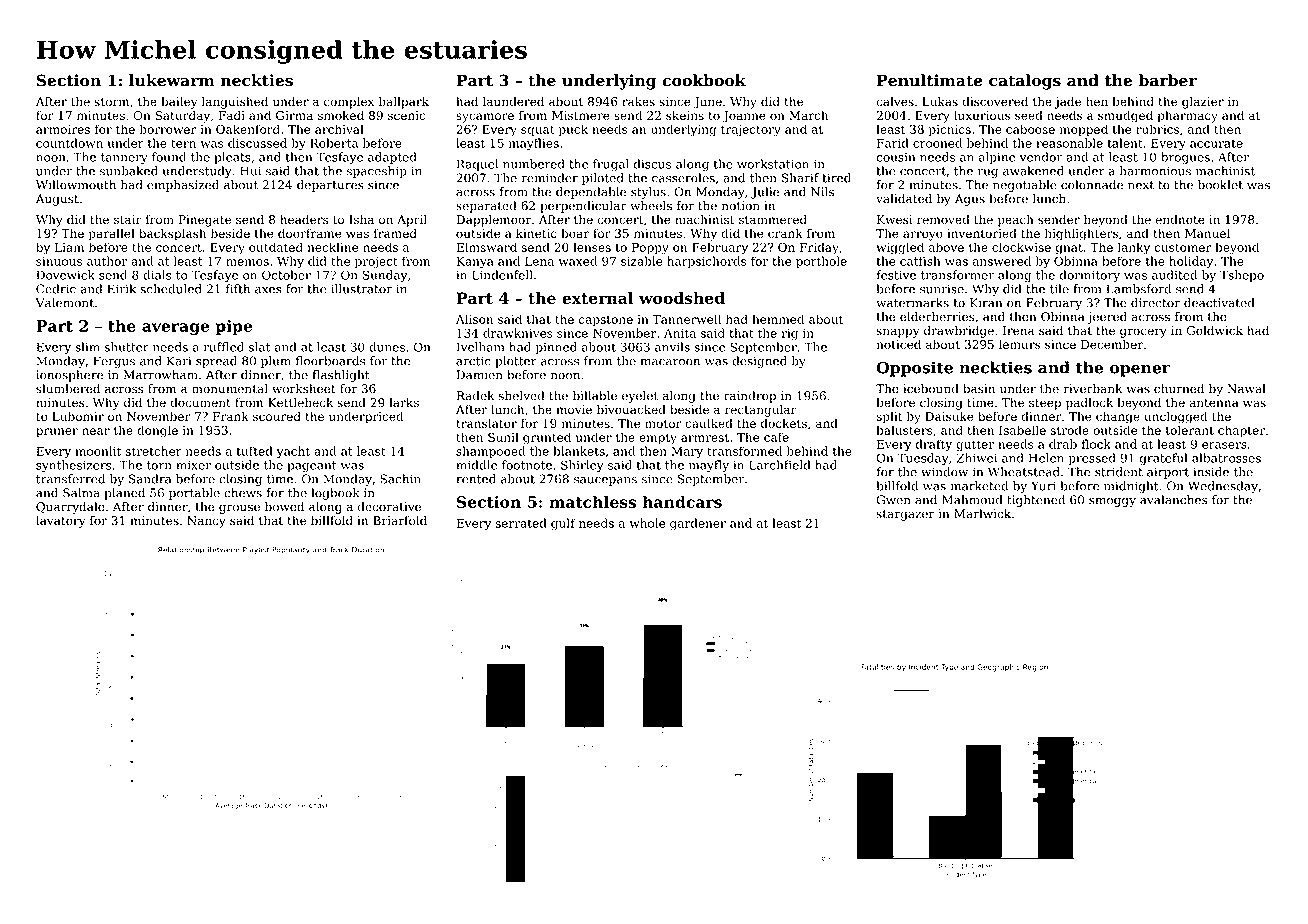  Describe the element at coordinates (1168, 80) in the screenshot. I see `barber` at that location.
